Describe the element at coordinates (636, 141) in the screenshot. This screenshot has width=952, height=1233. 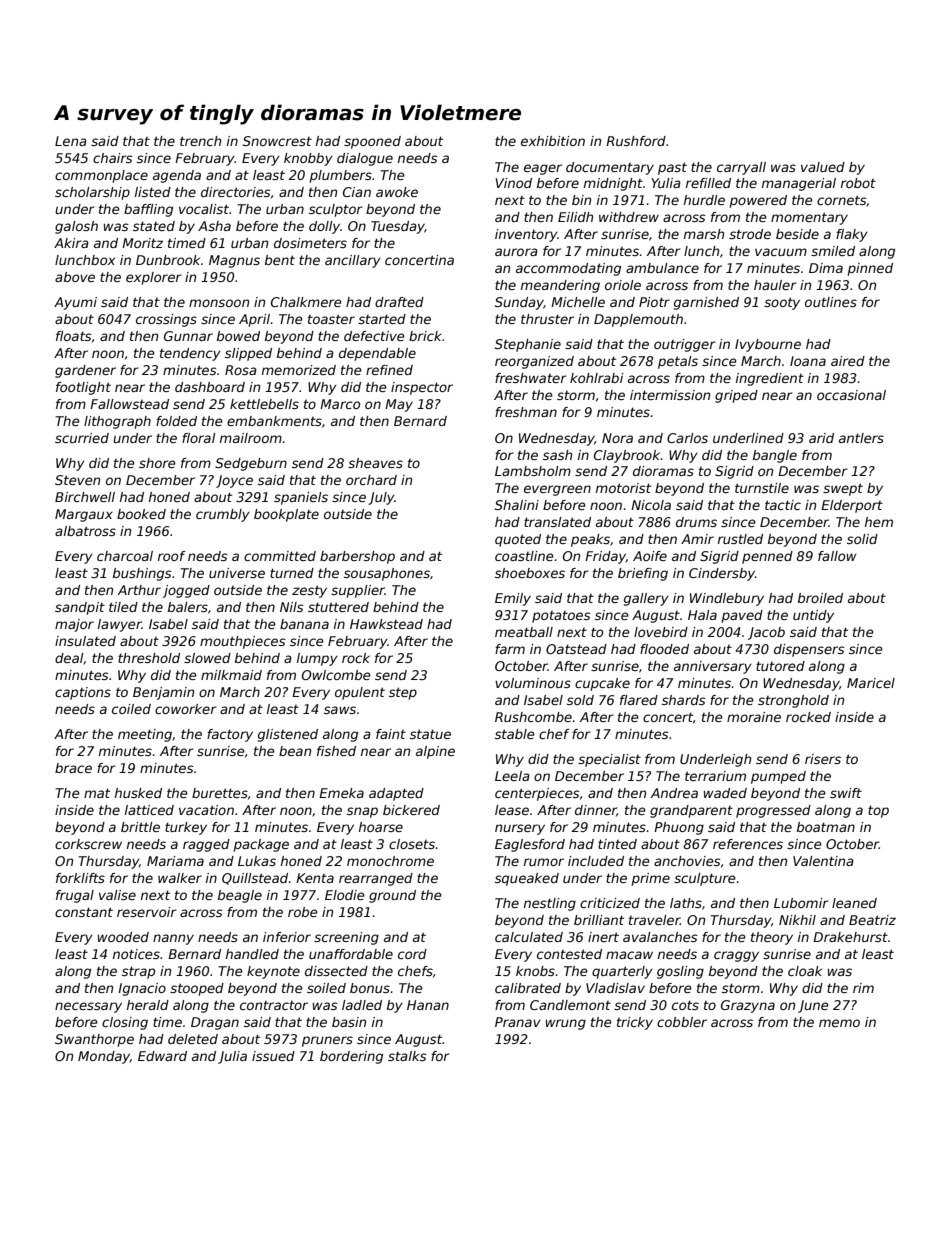
I see `Rushford` at that location.
